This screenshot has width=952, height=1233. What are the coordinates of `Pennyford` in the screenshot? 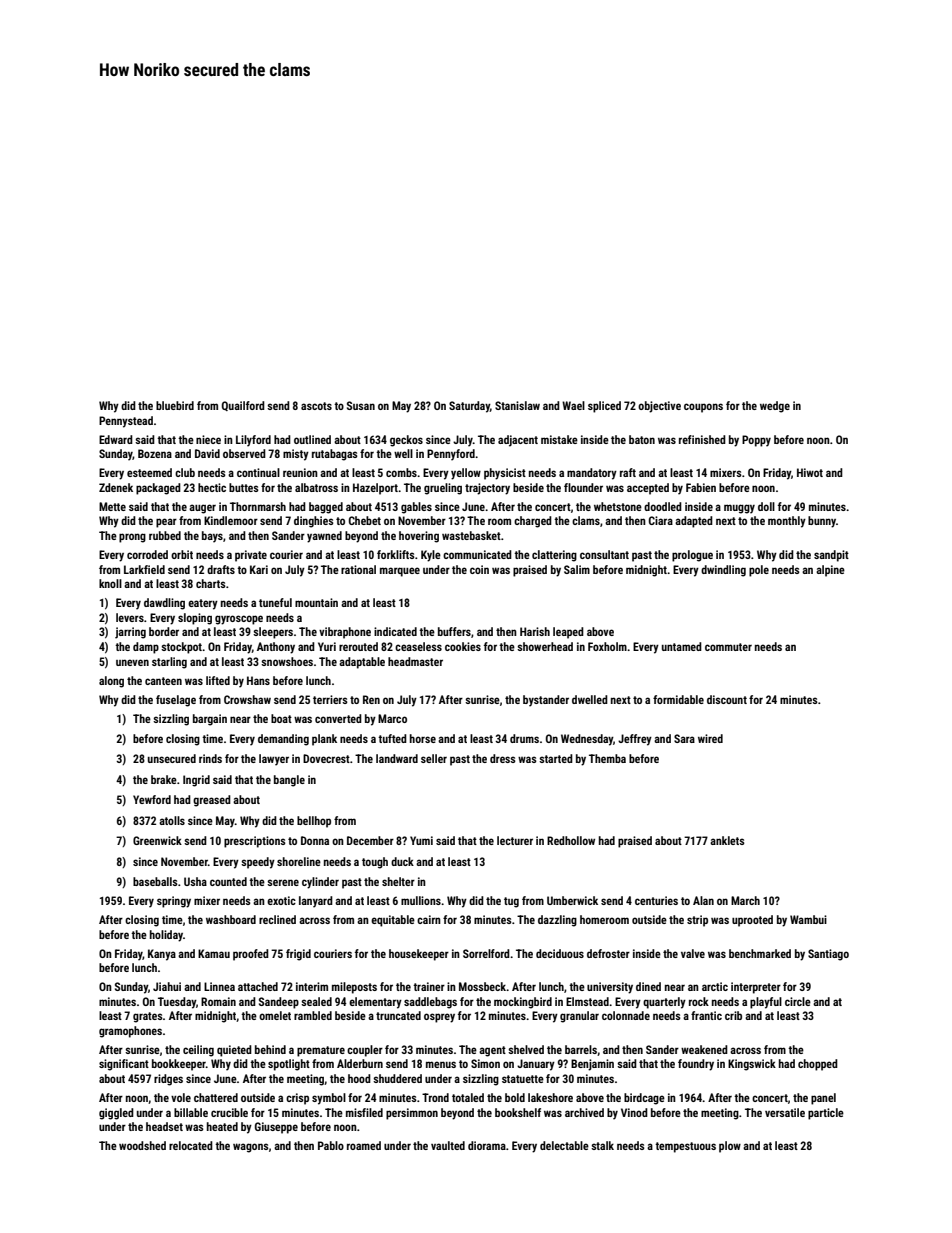 It's located at (451, 455).
